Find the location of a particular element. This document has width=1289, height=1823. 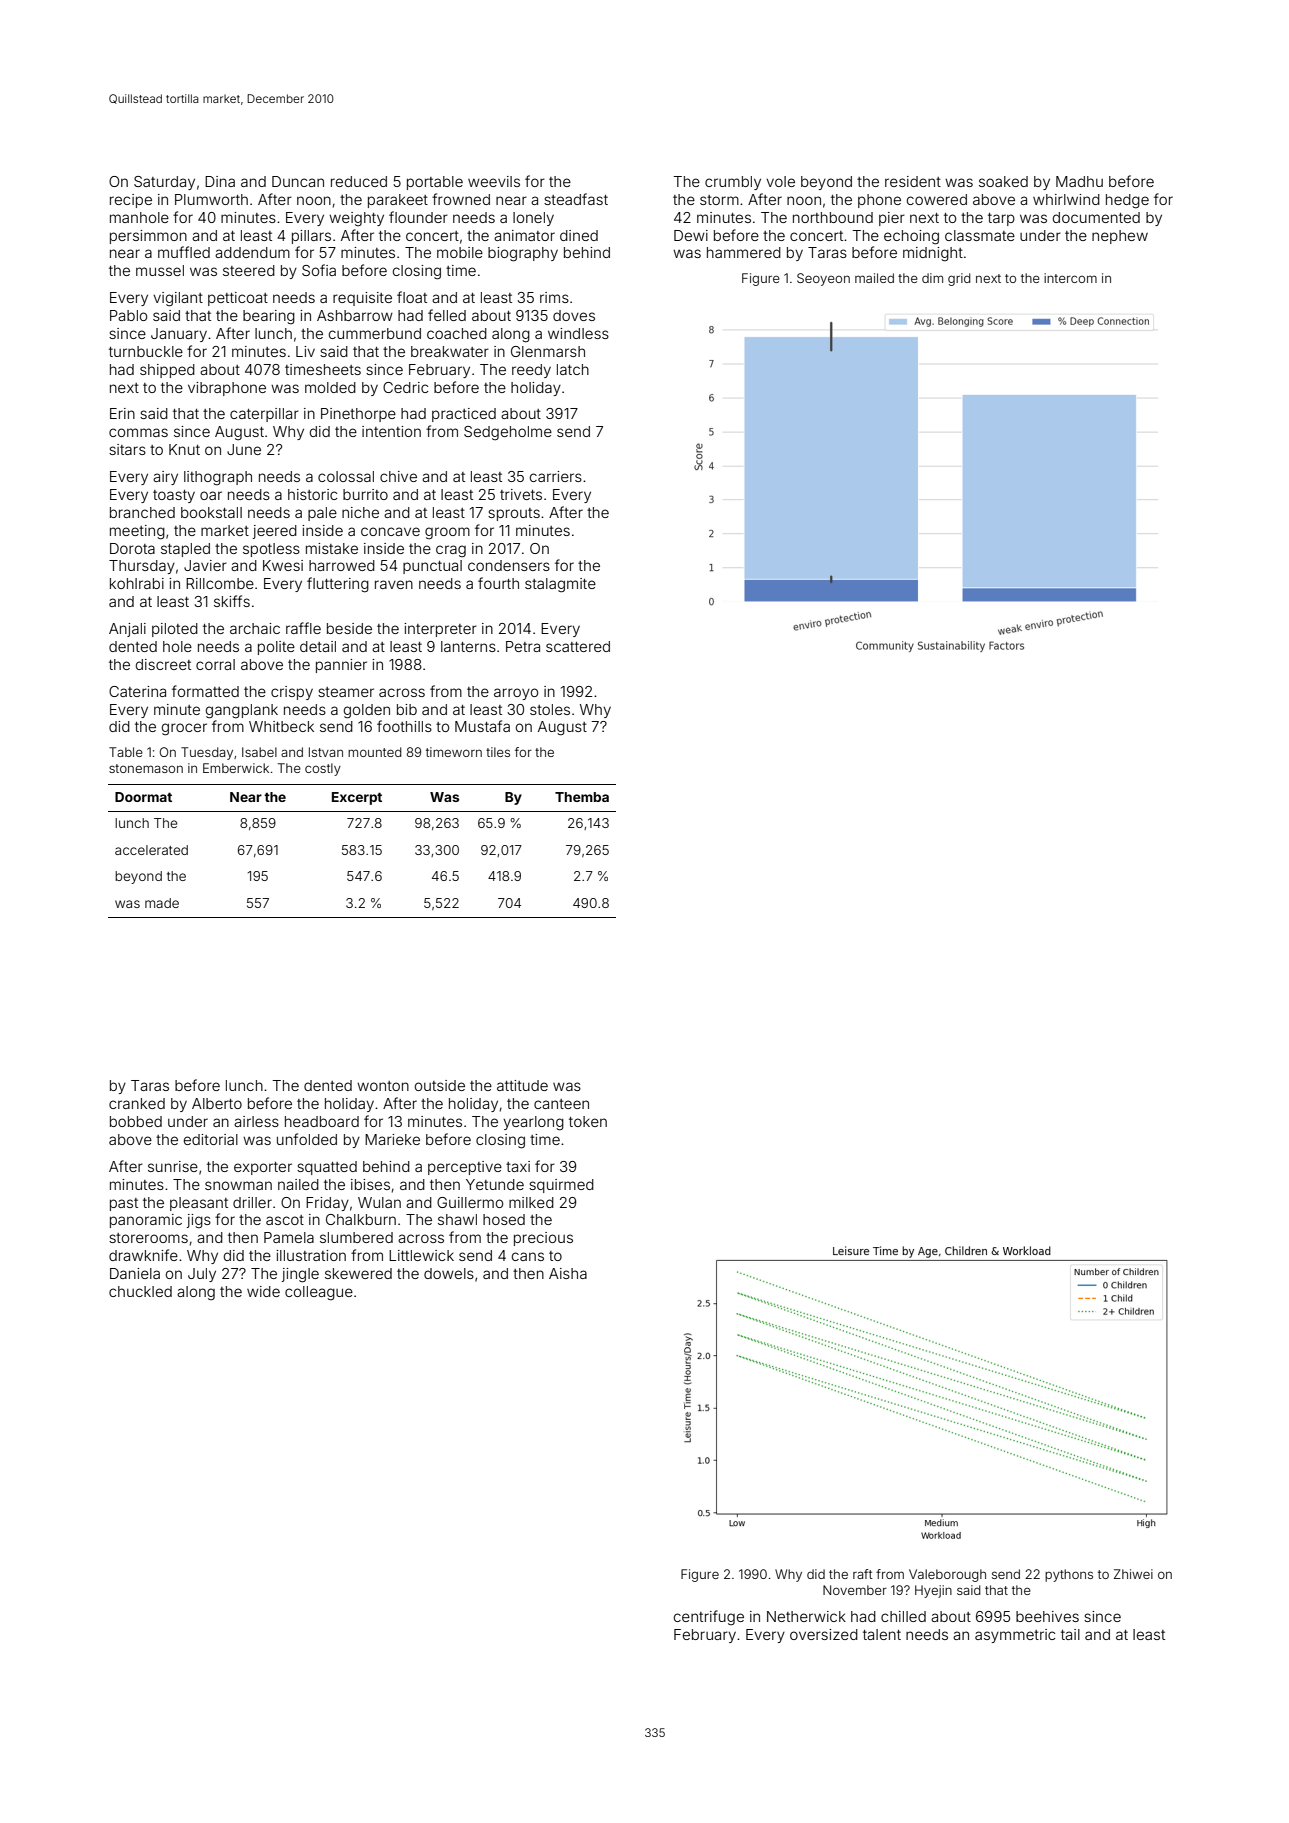

made is located at coordinates (162, 903).
